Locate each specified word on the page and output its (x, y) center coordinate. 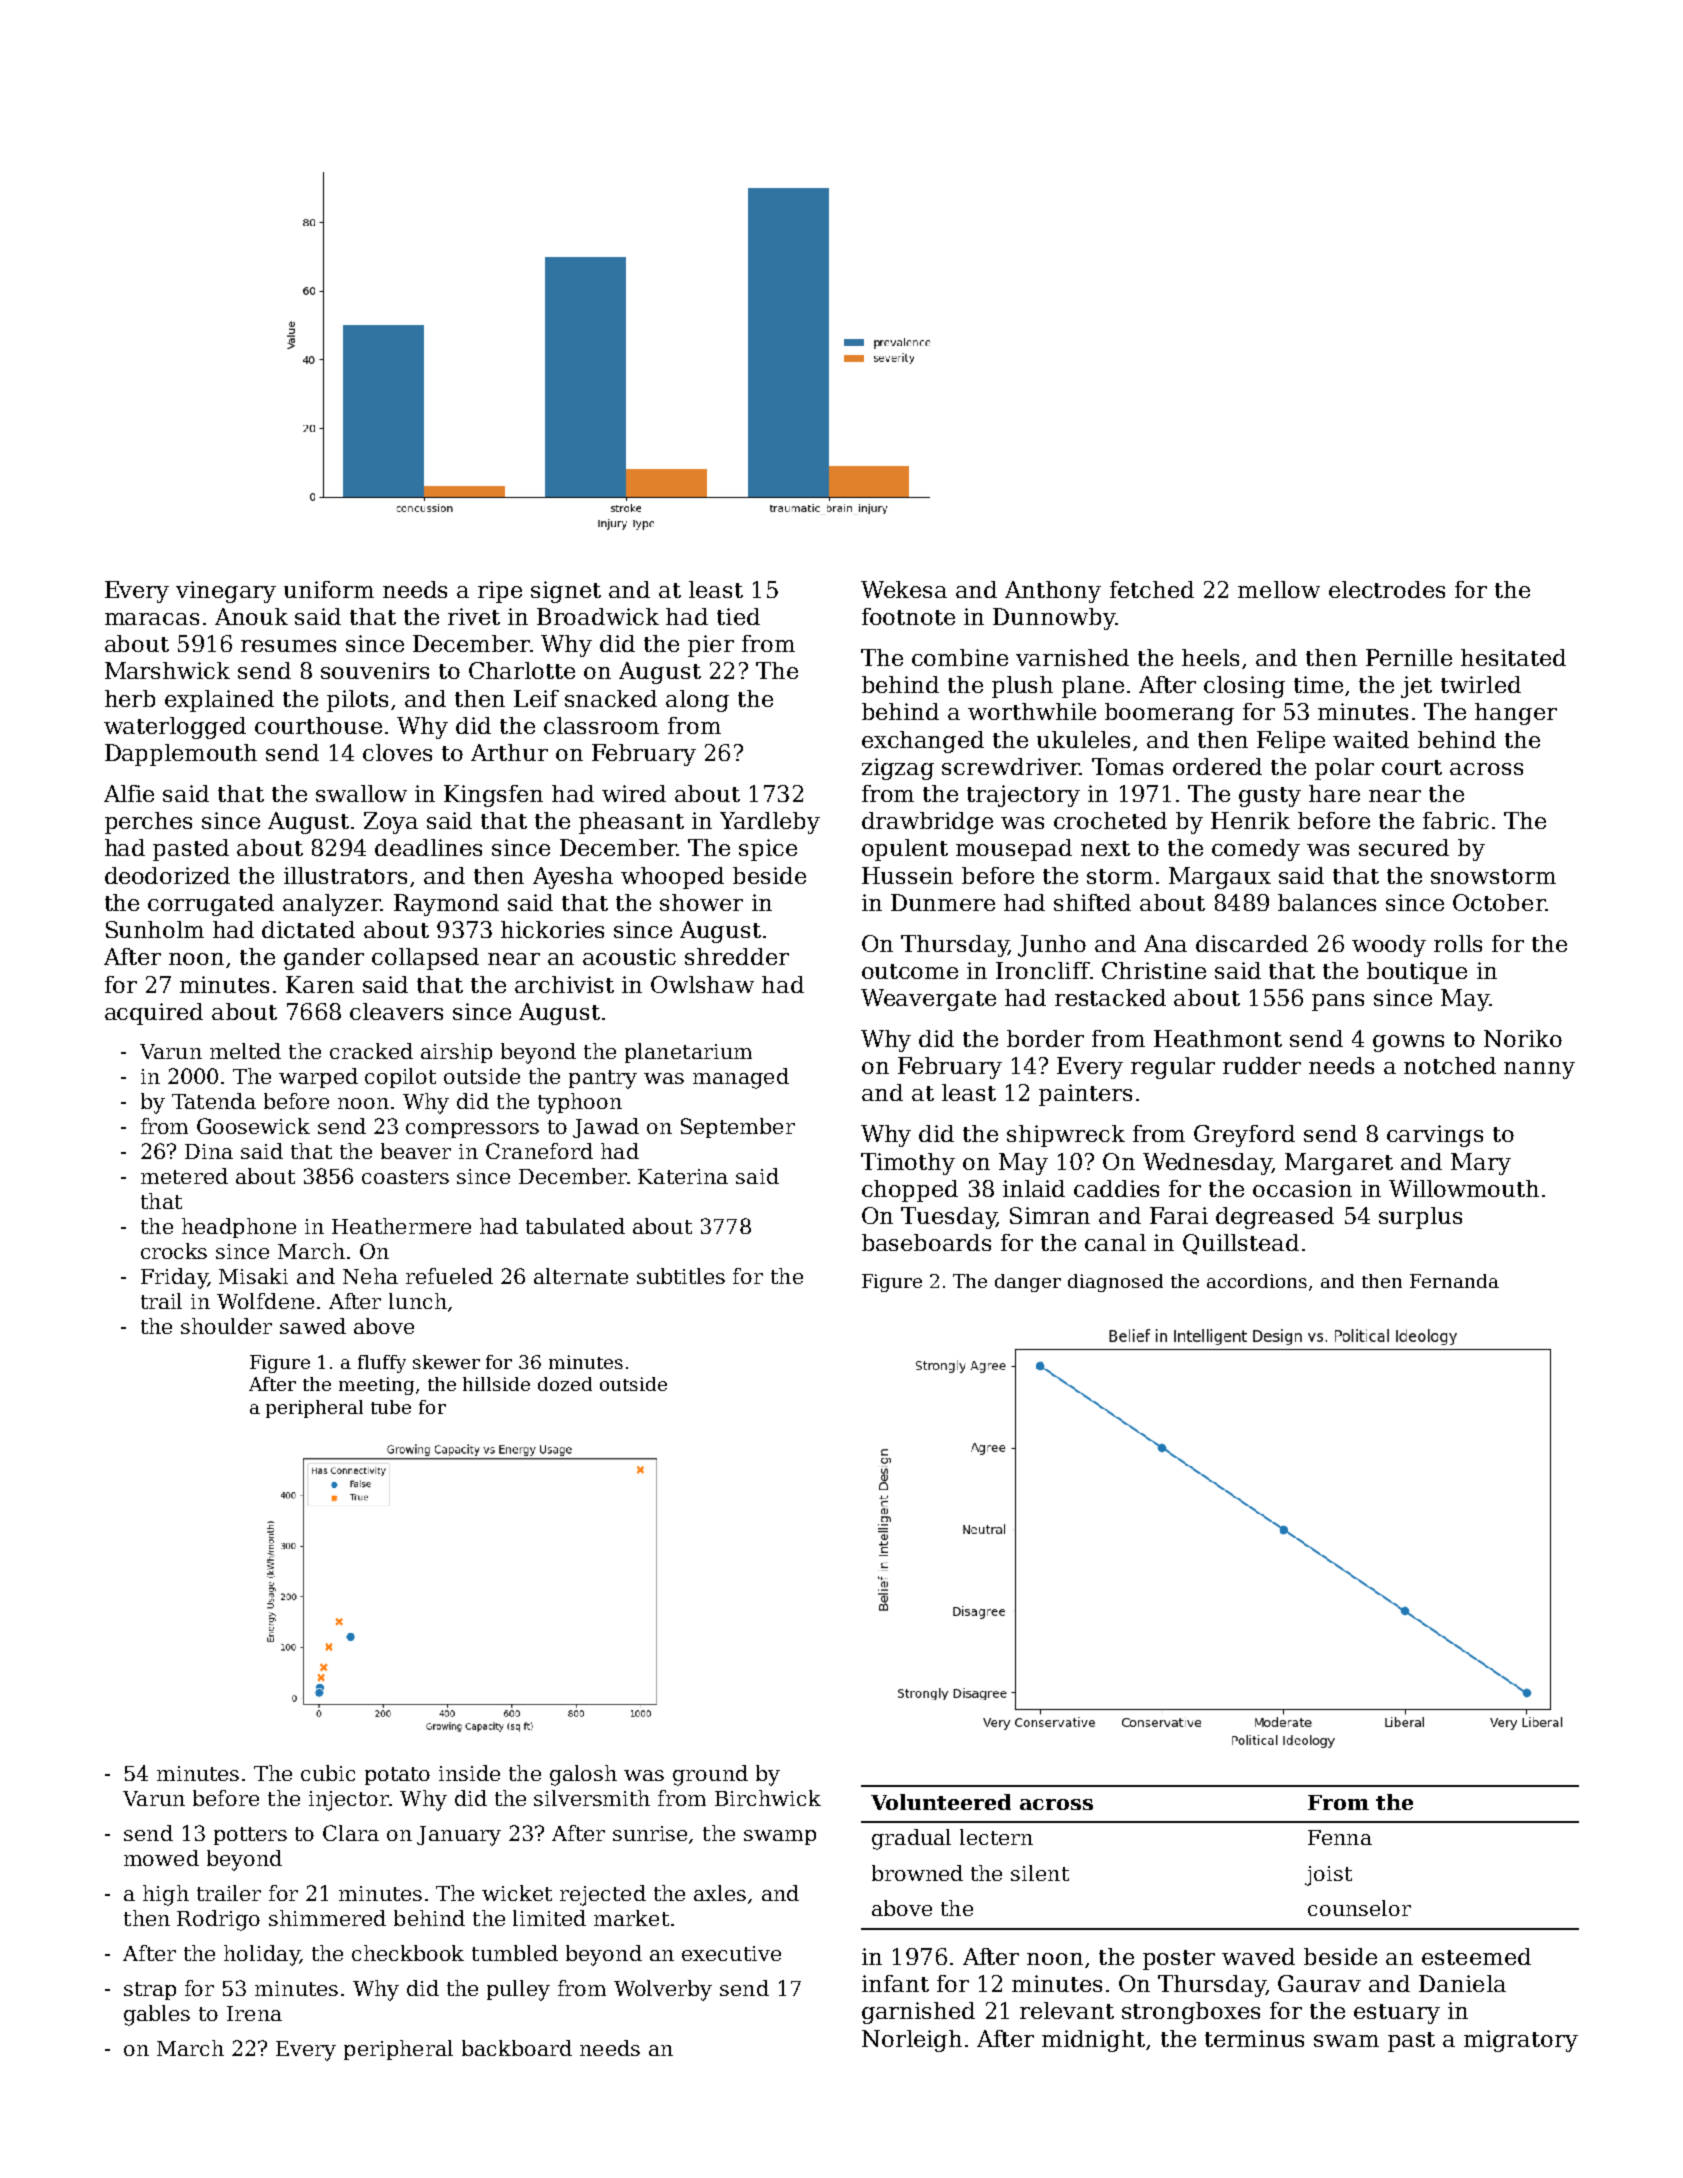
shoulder (226, 1326)
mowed (161, 1858)
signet (566, 592)
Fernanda (1454, 1281)
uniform (329, 589)
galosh (583, 1775)
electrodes (1387, 589)
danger (1028, 1283)
